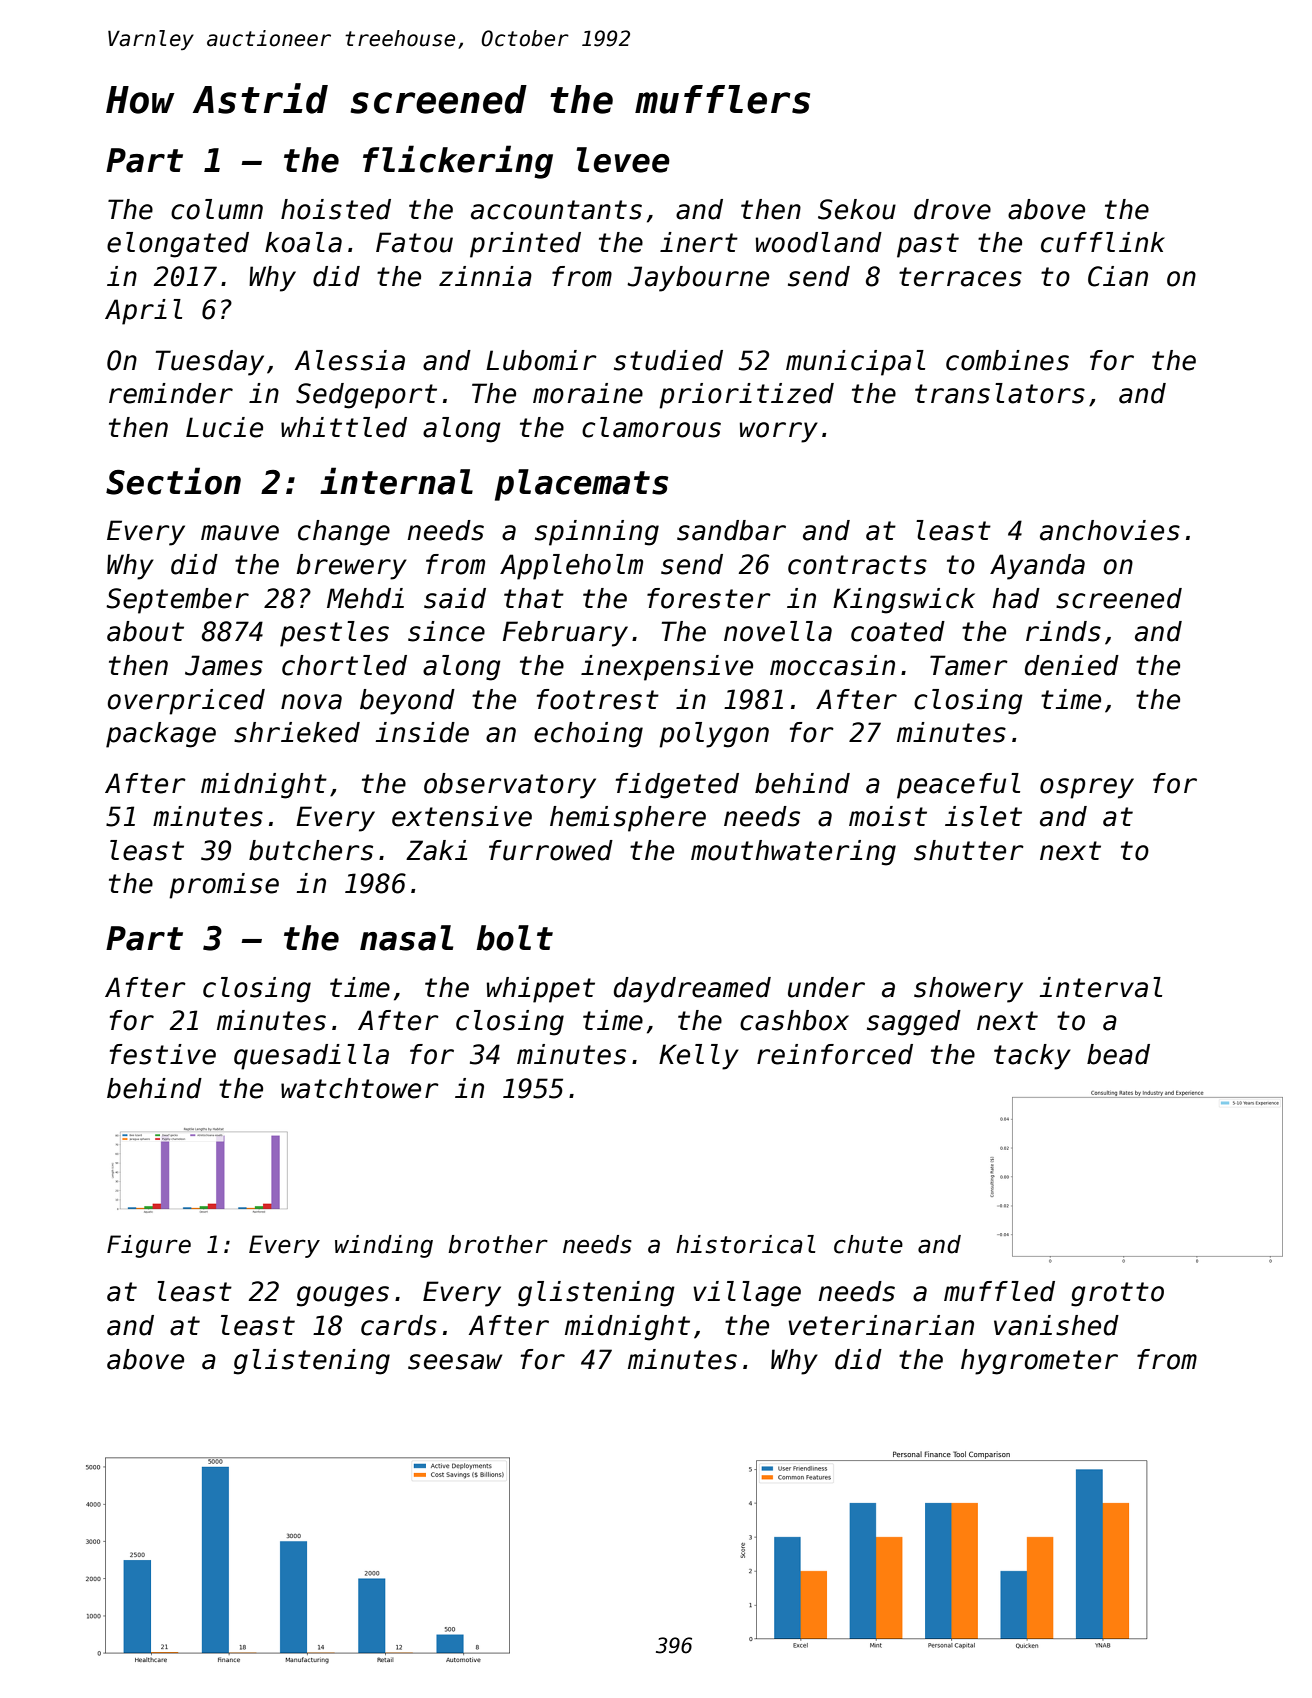 Image resolution: width=1312 pixels, height=1698 pixels. Describe the element at coordinates (793, 853) in the document. I see `mouthwatering` at that location.
